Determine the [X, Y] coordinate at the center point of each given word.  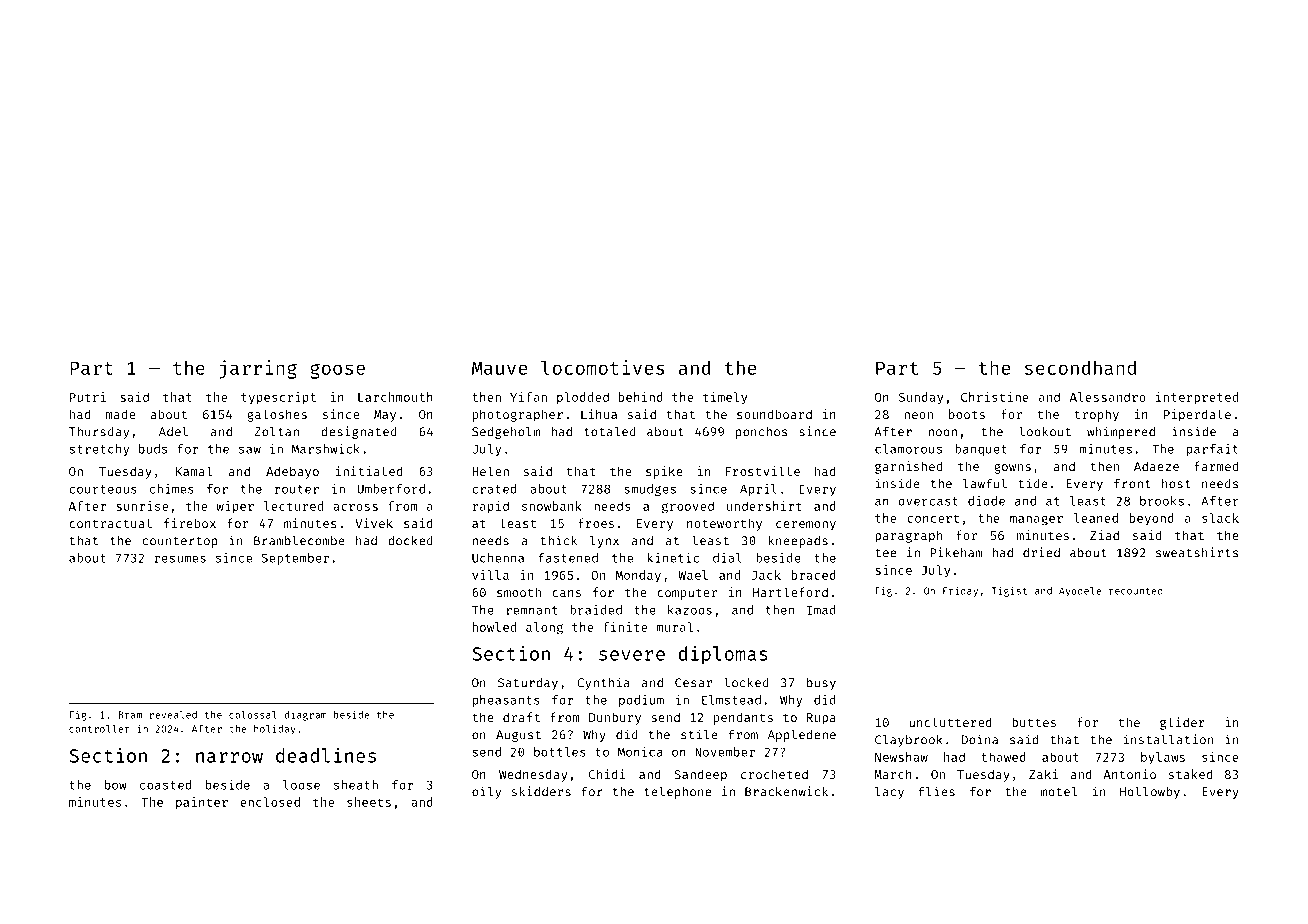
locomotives [602, 367]
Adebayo [292, 472]
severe [632, 655]
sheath [356, 785]
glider [1182, 723]
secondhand [1080, 367]
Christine [995, 397]
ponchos [761, 433]
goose [337, 371]
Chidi [607, 774]
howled [494, 627]
